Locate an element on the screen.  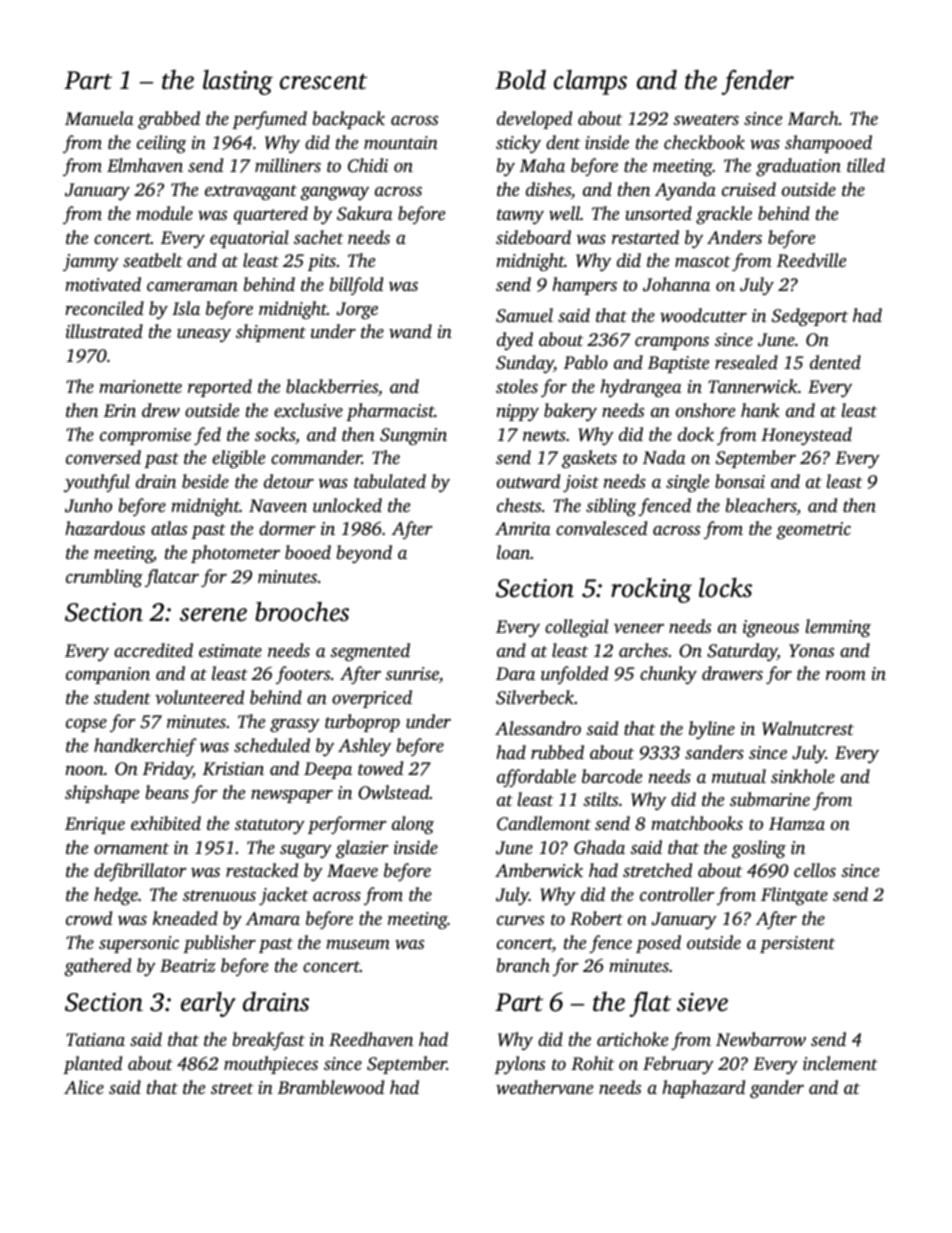
Sedgeport is located at coordinates (810, 317).
